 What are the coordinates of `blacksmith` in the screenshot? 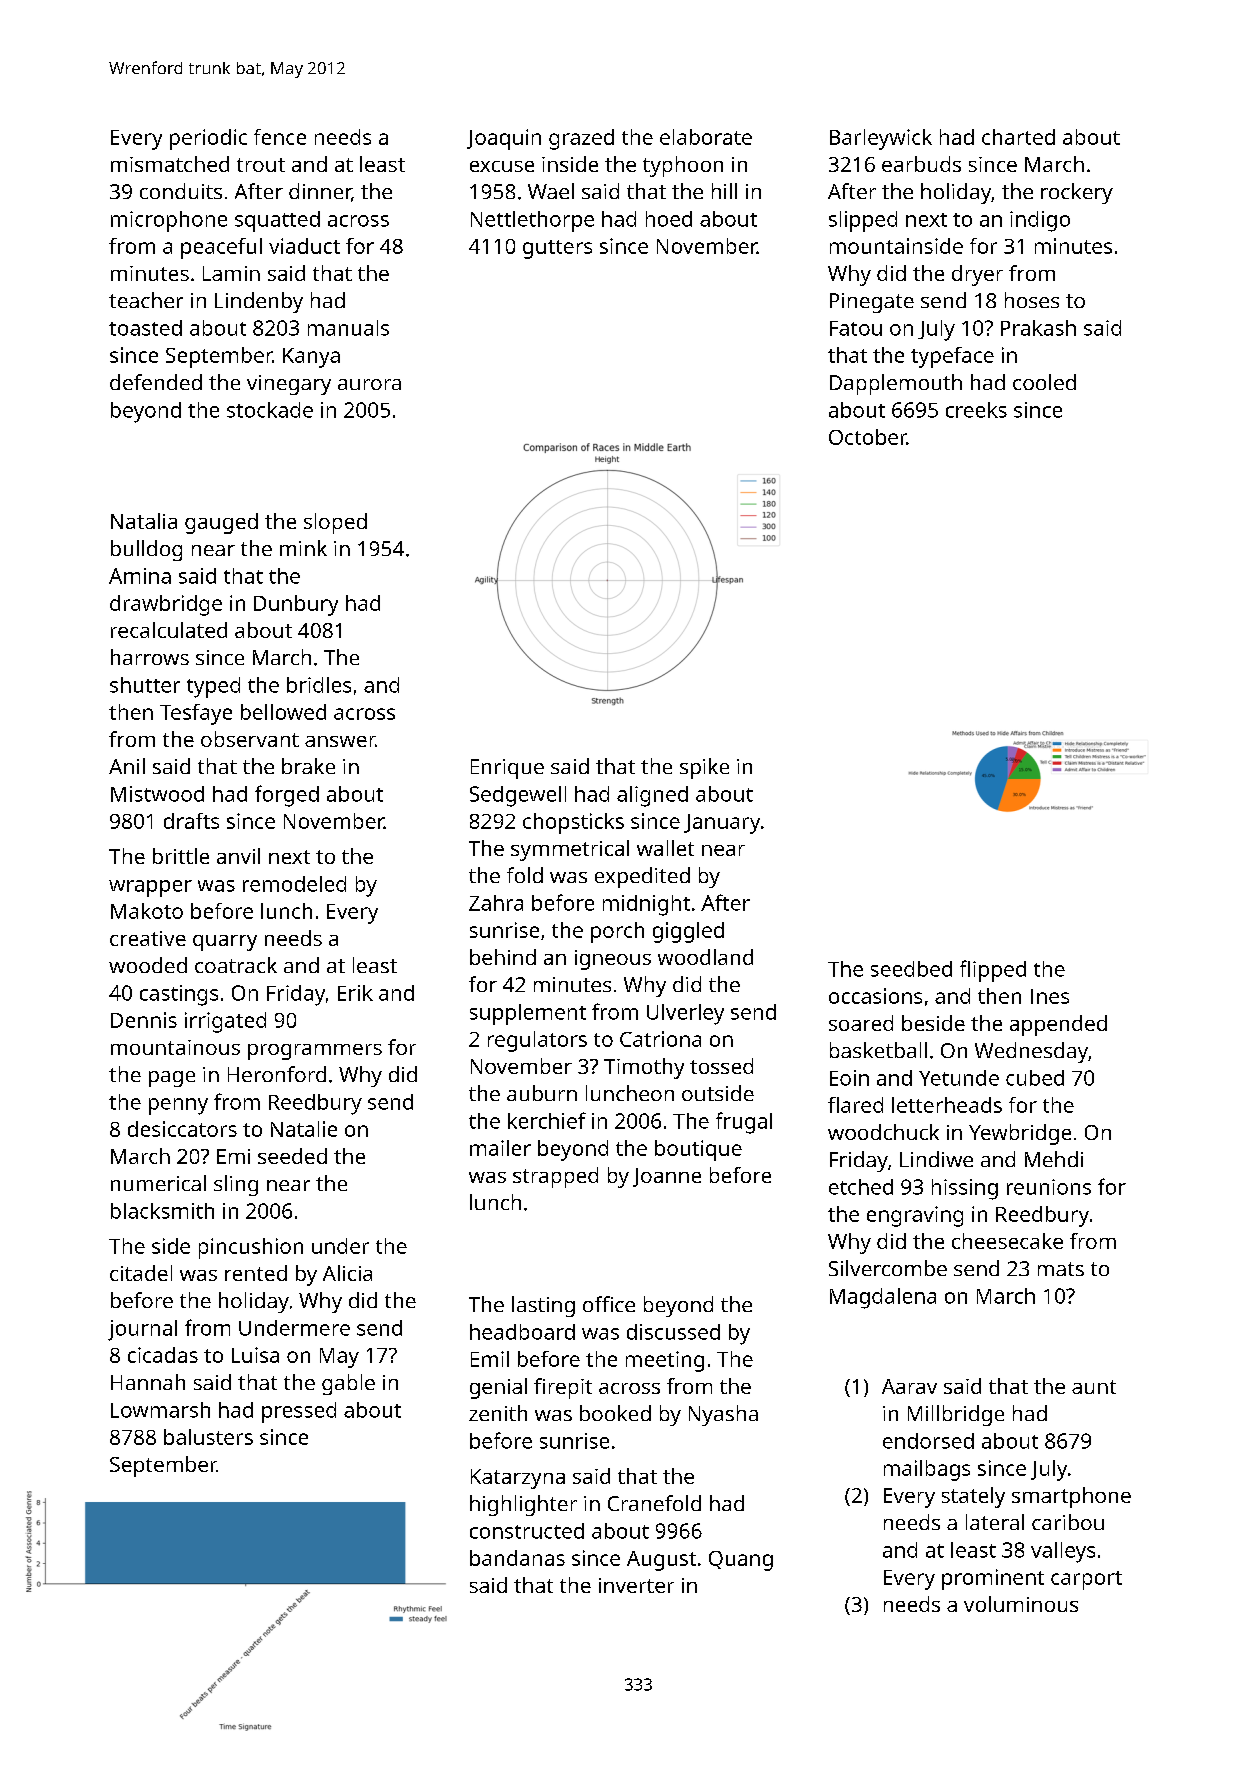 It's located at (162, 1211).
